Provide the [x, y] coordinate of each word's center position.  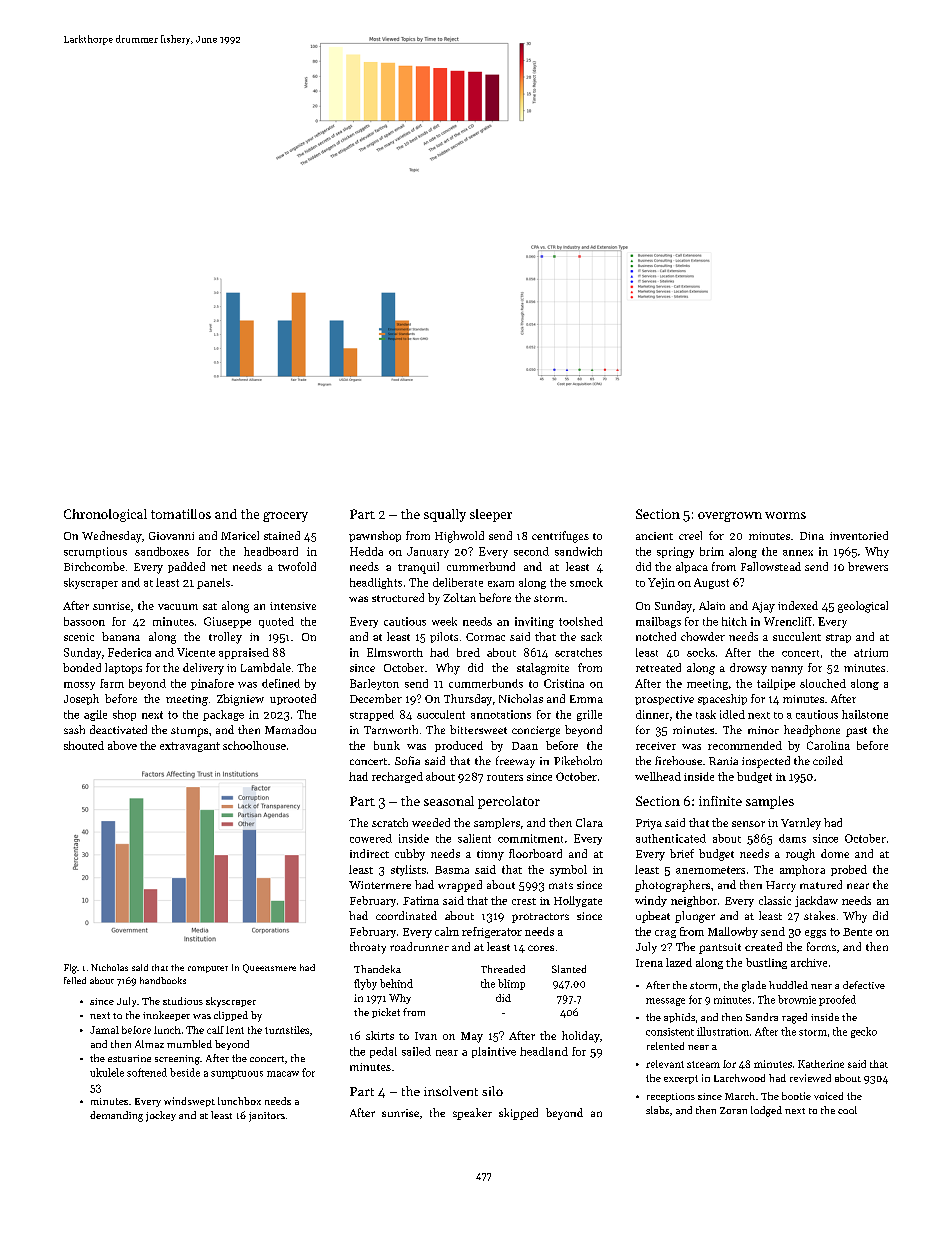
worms [785, 515]
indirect [369, 853]
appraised [244, 653]
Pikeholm [578, 760]
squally [445, 515]
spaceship [722, 699]
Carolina [828, 745]
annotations [501, 714]
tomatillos [181, 514]
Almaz [149, 1044]
